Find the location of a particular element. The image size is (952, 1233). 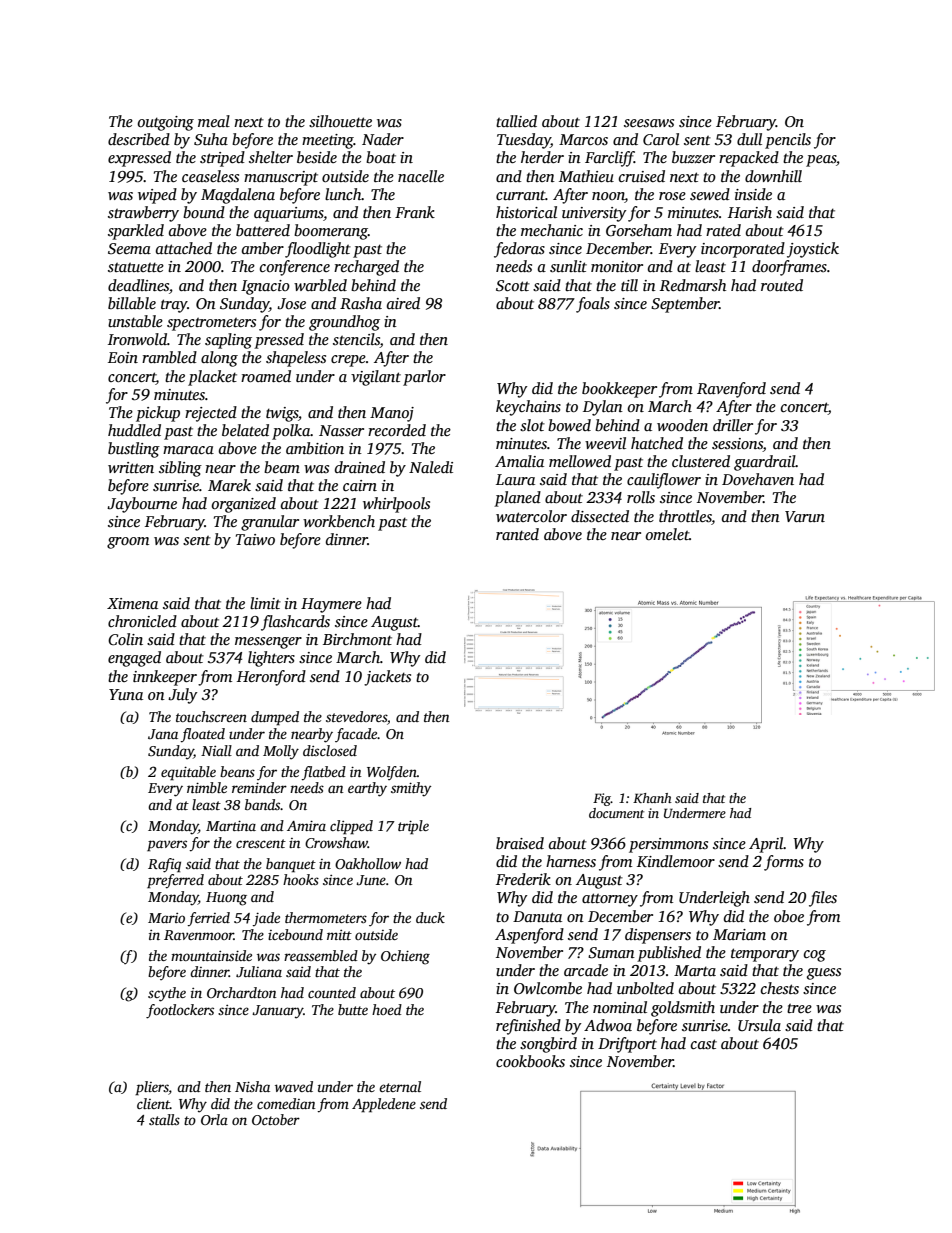

bands is located at coordinates (263, 804).
